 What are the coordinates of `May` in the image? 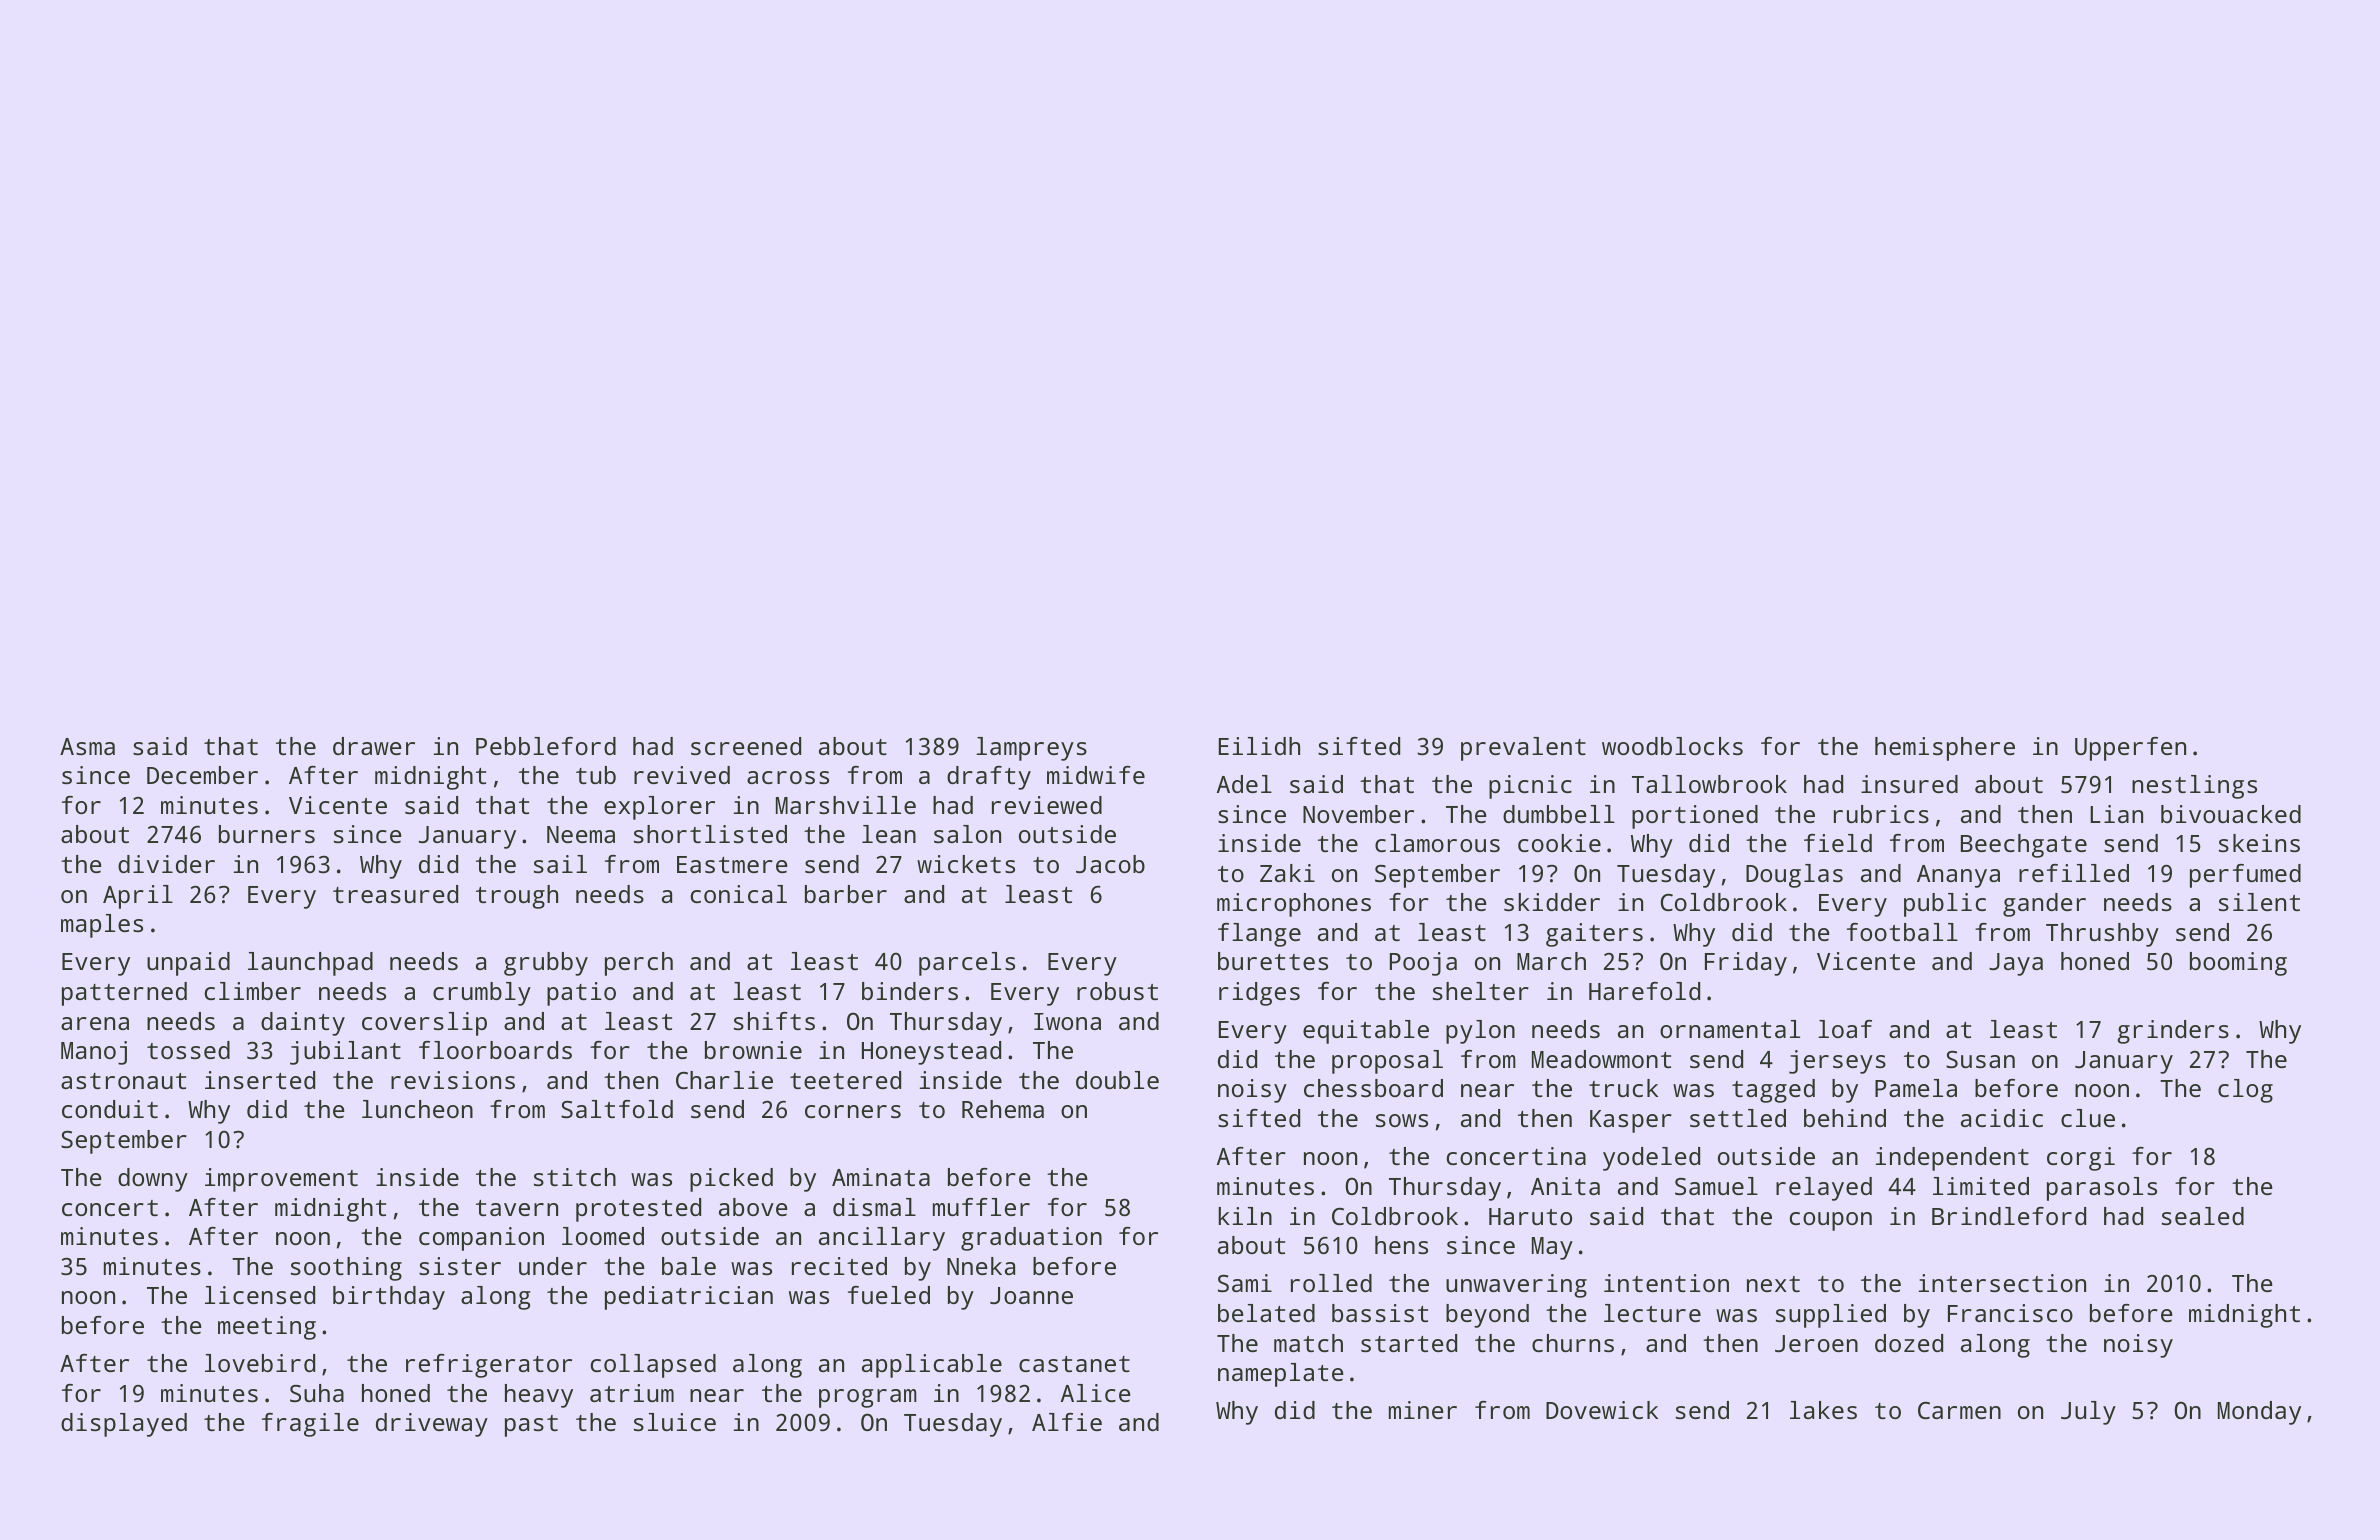 It's located at (1552, 1248).
